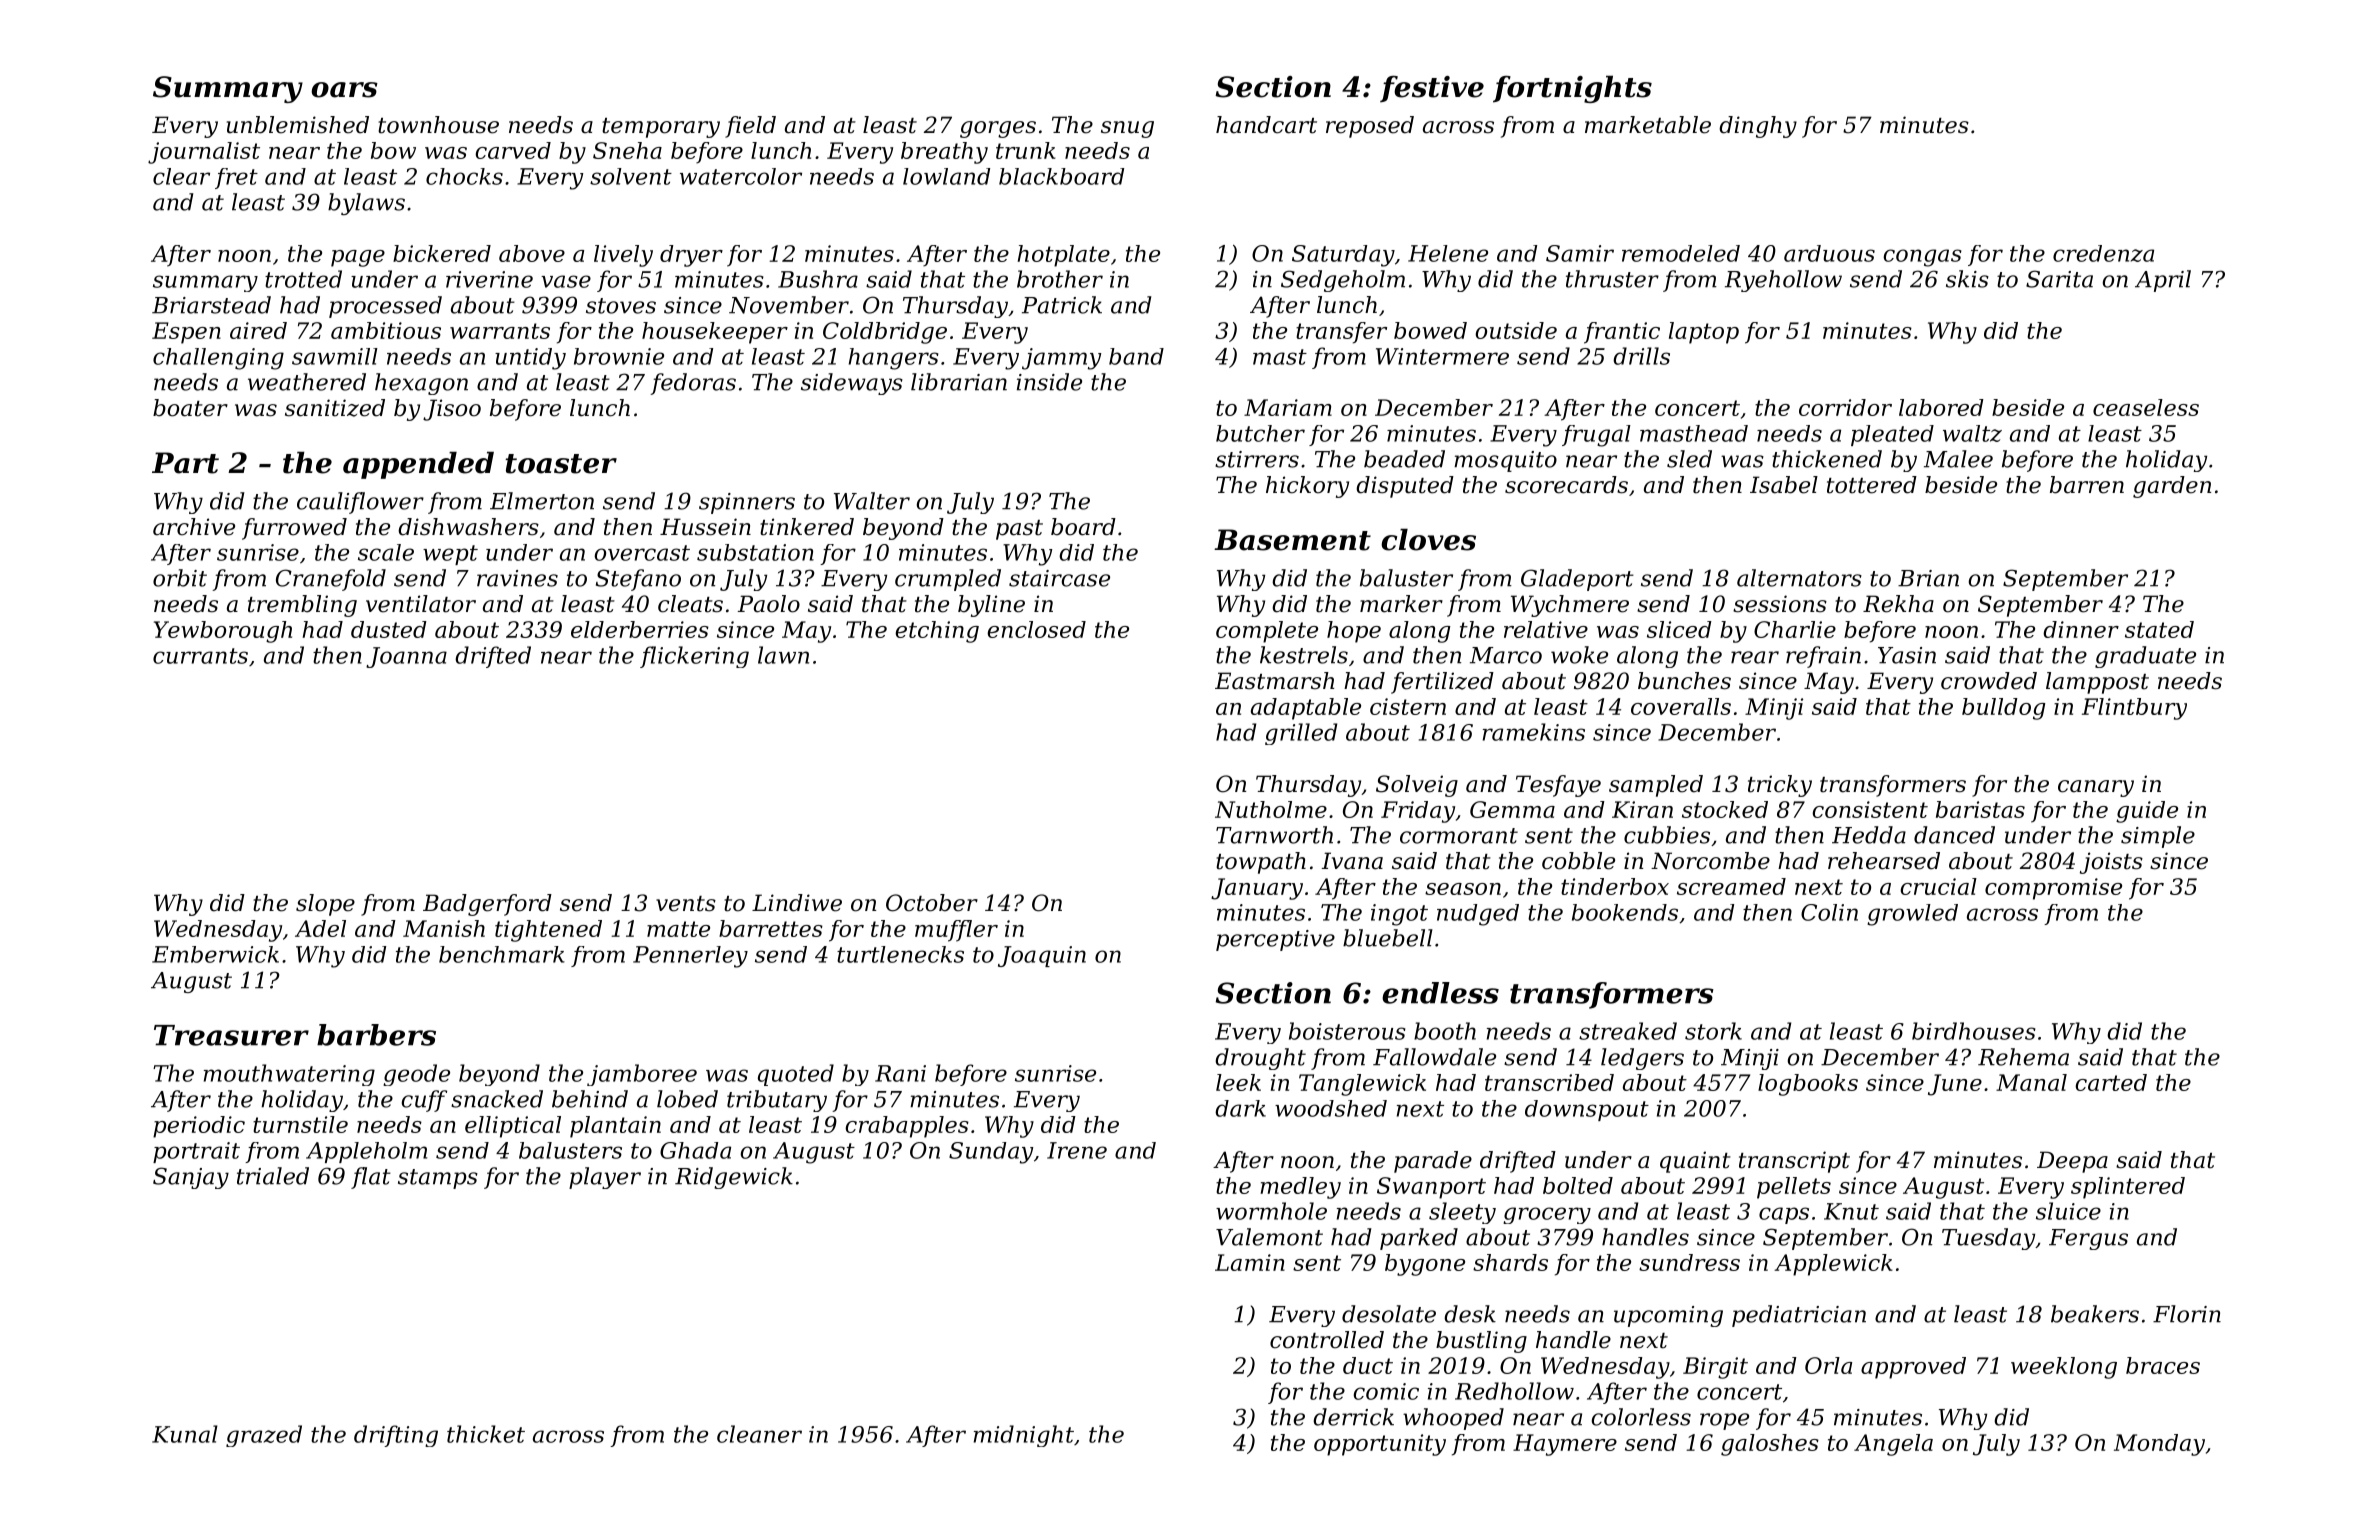  I want to click on jamboree, so click(642, 1075).
